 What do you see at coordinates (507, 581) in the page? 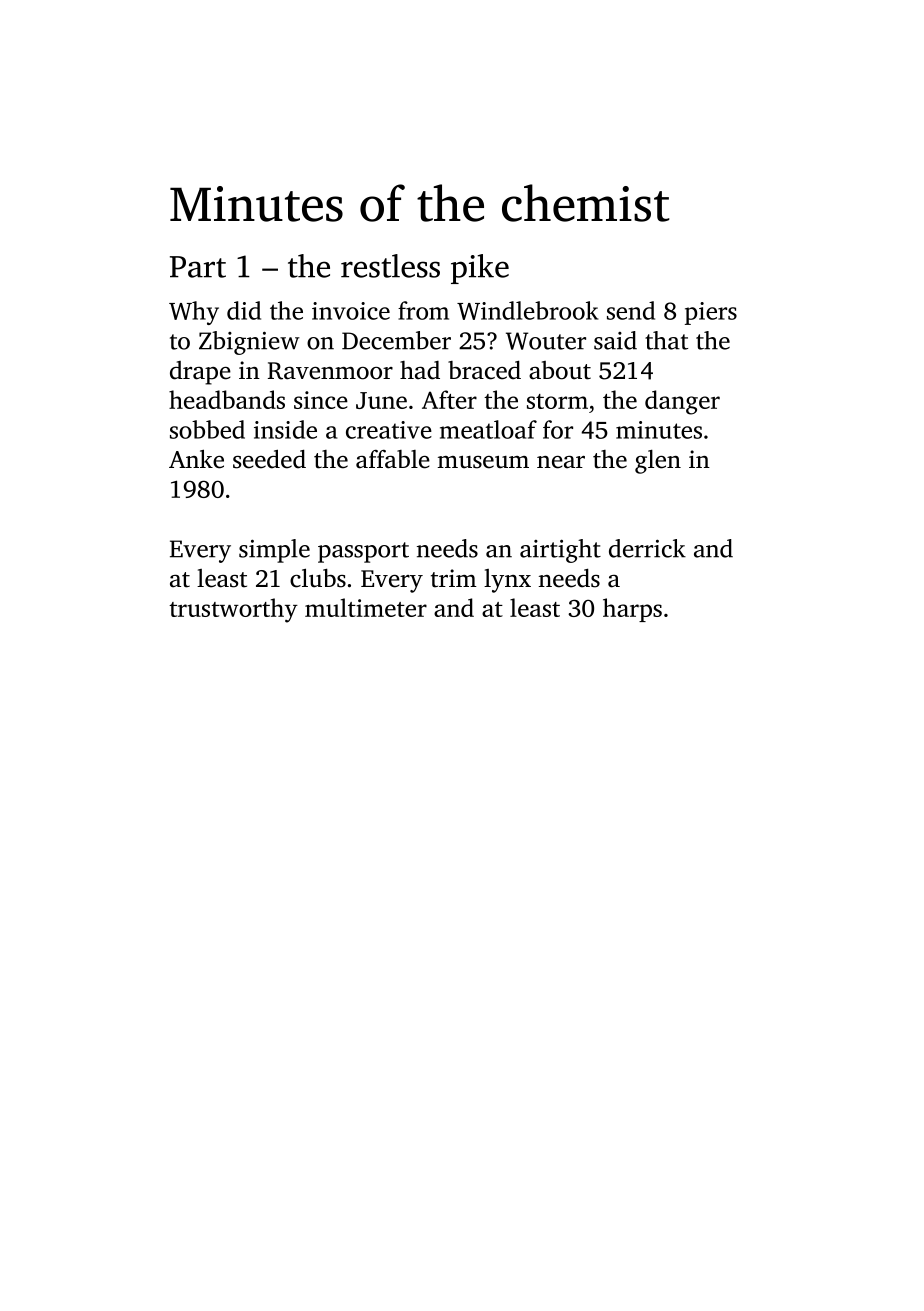
I see `lynx` at bounding box center [507, 581].
